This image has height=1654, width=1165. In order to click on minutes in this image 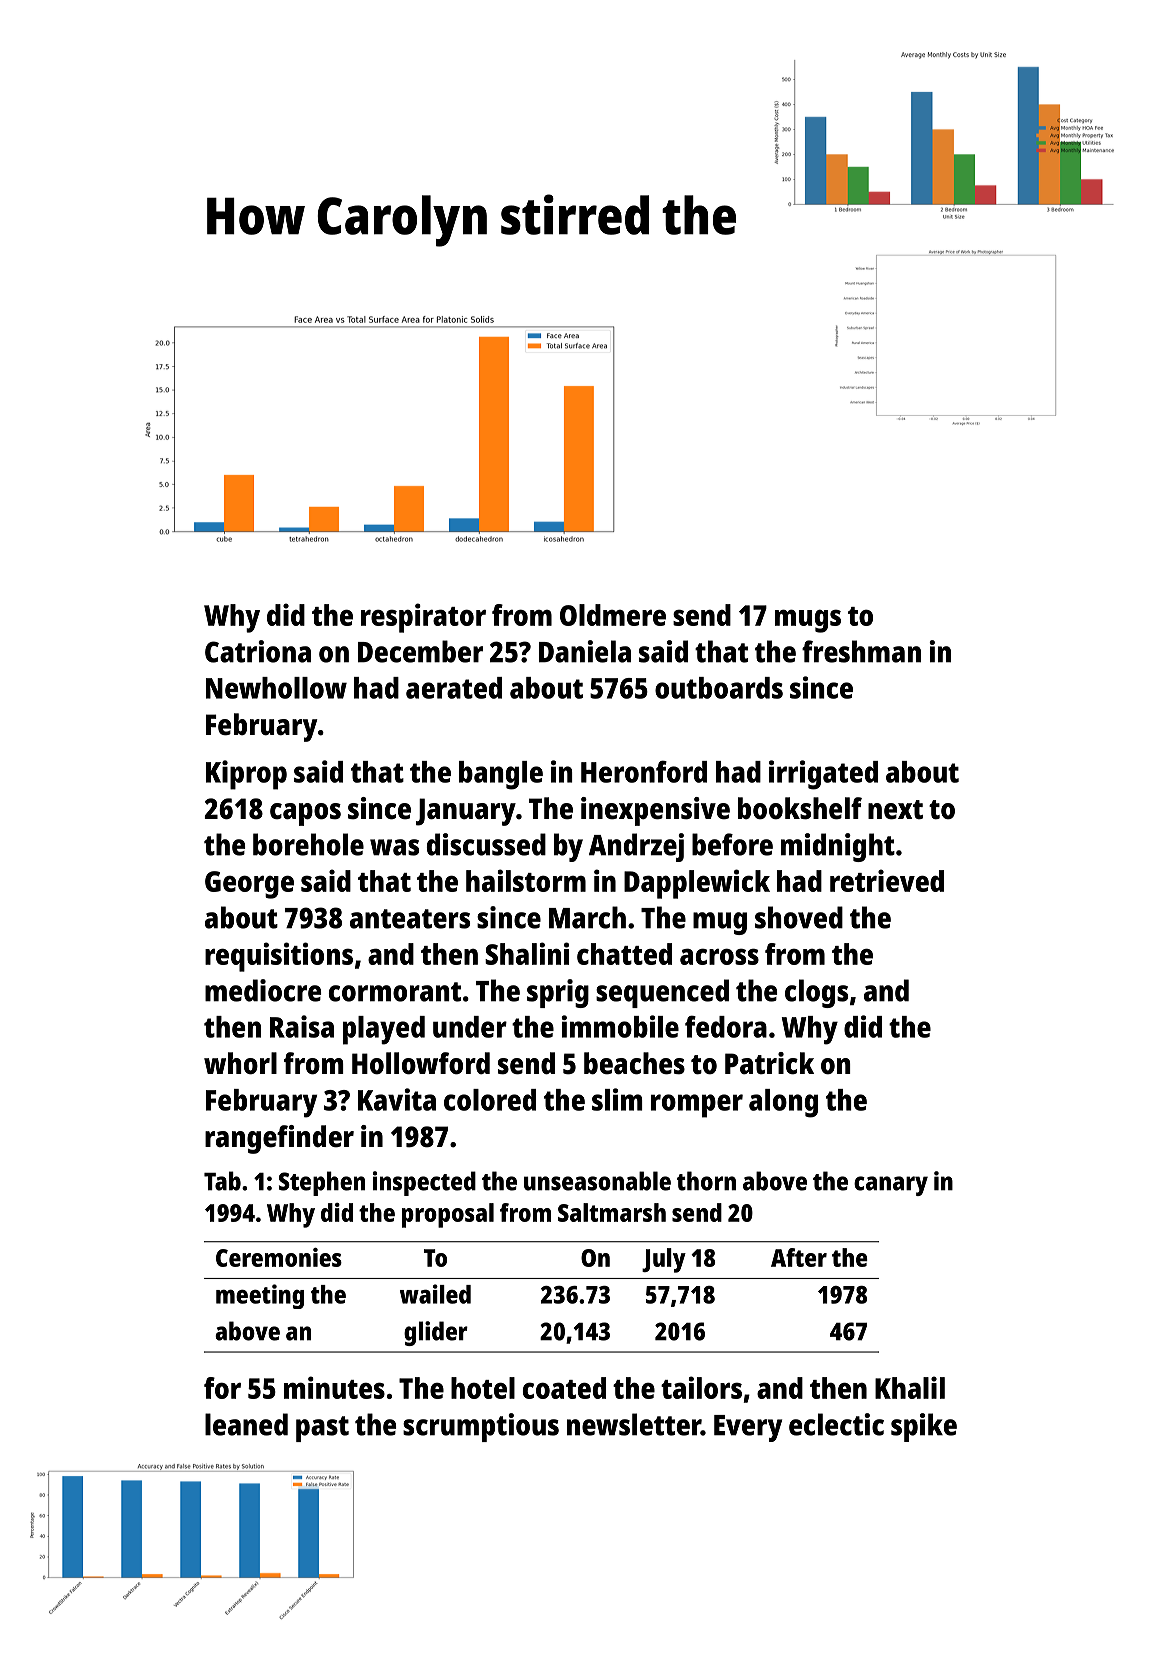, I will do `click(334, 1387)`.
